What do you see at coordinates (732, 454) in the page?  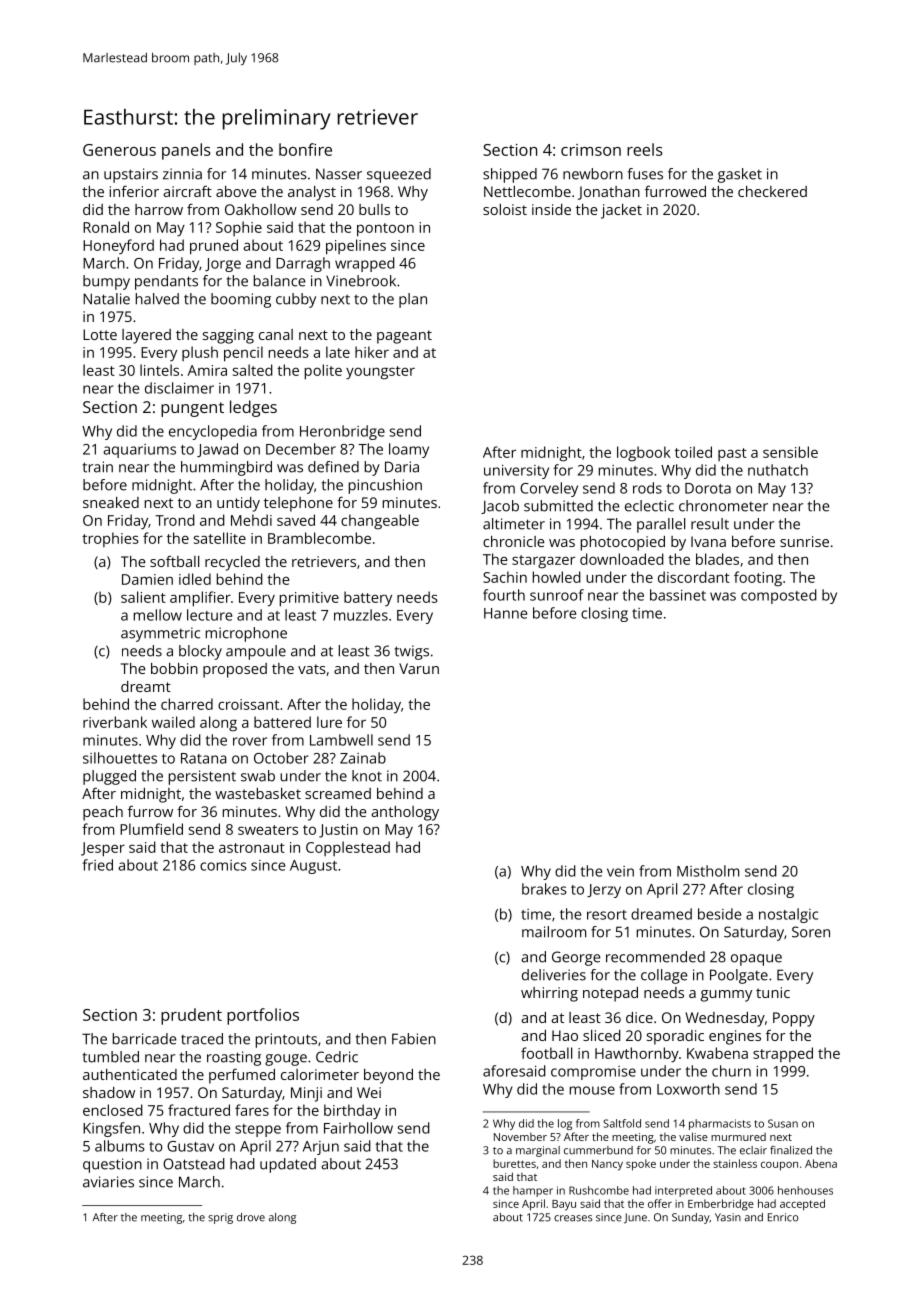 I see `past` at bounding box center [732, 454].
